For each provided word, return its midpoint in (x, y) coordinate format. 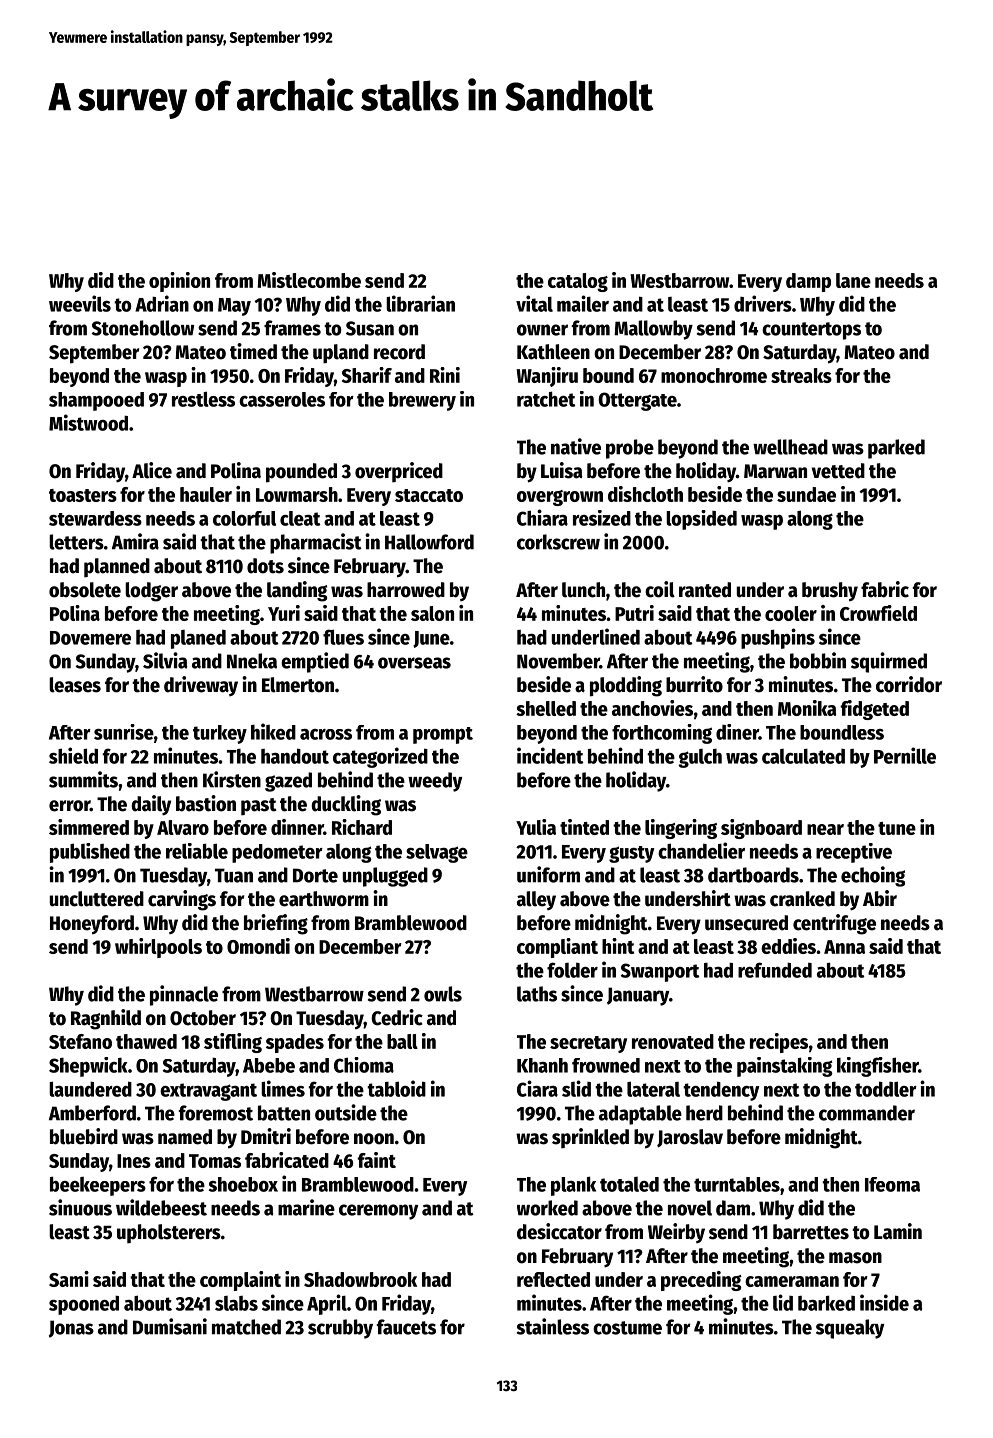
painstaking (785, 1067)
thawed (146, 1041)
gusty (631, 854)
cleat (300, 518)
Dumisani (170, 1326)
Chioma (364, 1065)
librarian (420, 303)
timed (253, 351)
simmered (89, 827)
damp (808, 282)
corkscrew (558, 542)
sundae (806, 494)
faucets (406, 1327)
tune (897, 828)
